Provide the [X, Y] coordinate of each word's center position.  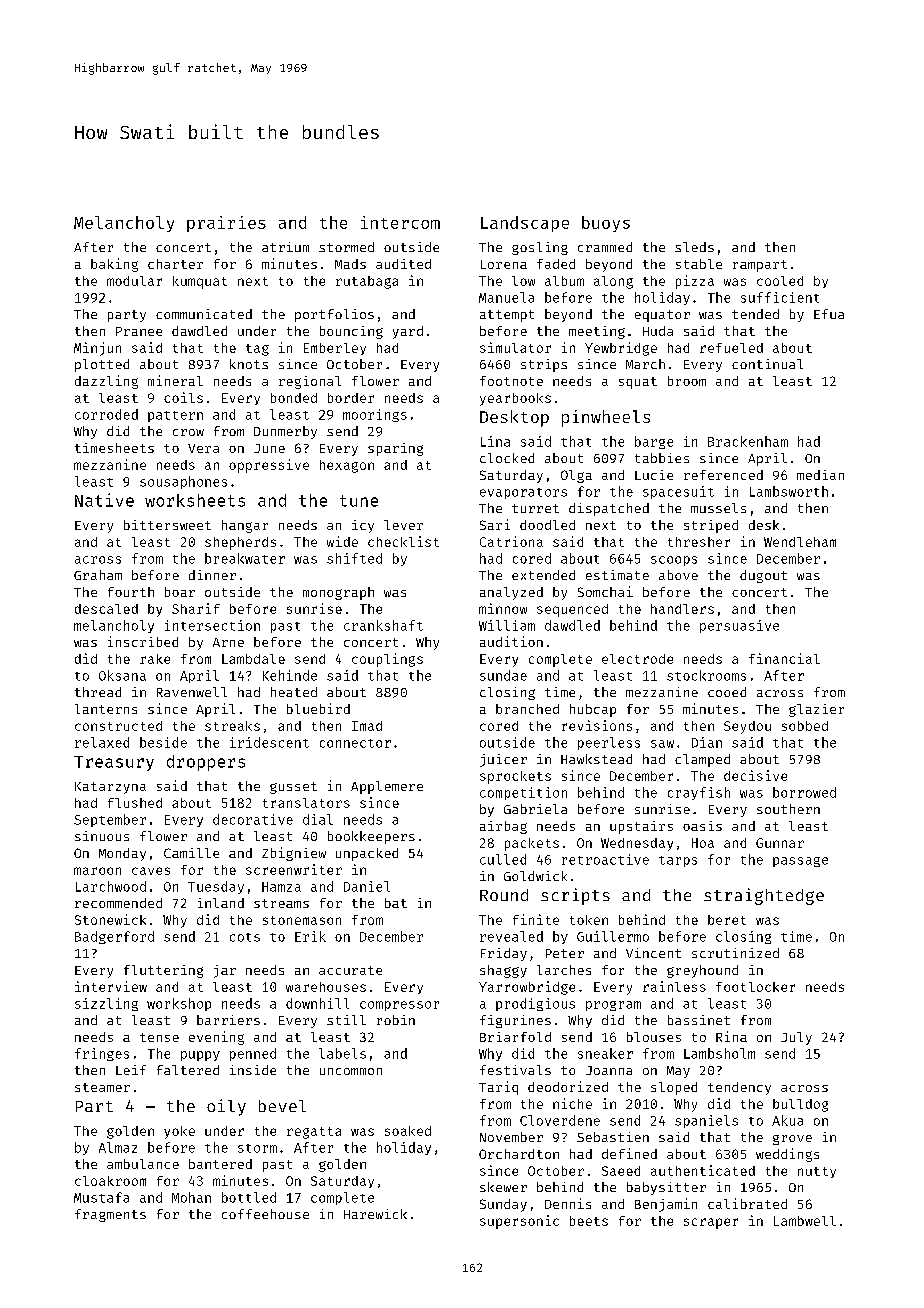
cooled [780, 281]
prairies [226, 224]
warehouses [326, 987]
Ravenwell [192, 692]
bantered [220, 1164]
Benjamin [666, 1205]
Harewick [375, 1214]
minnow [503, 608]
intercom [400, 222]
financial [784, 658]
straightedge [764, 896]
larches [564, 970]
